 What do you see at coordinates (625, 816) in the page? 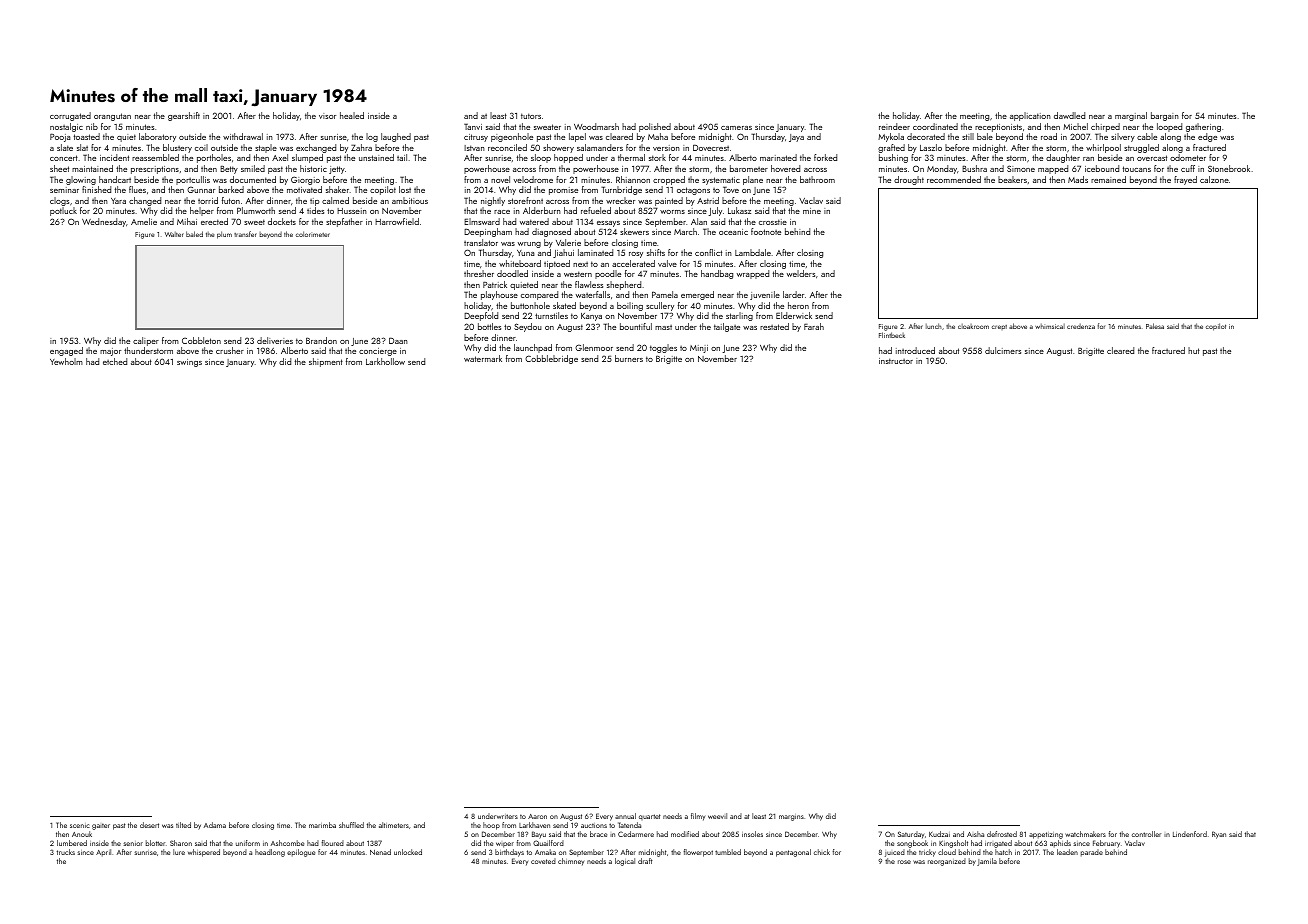
I see `annual` at bounding box center [625, 816].
